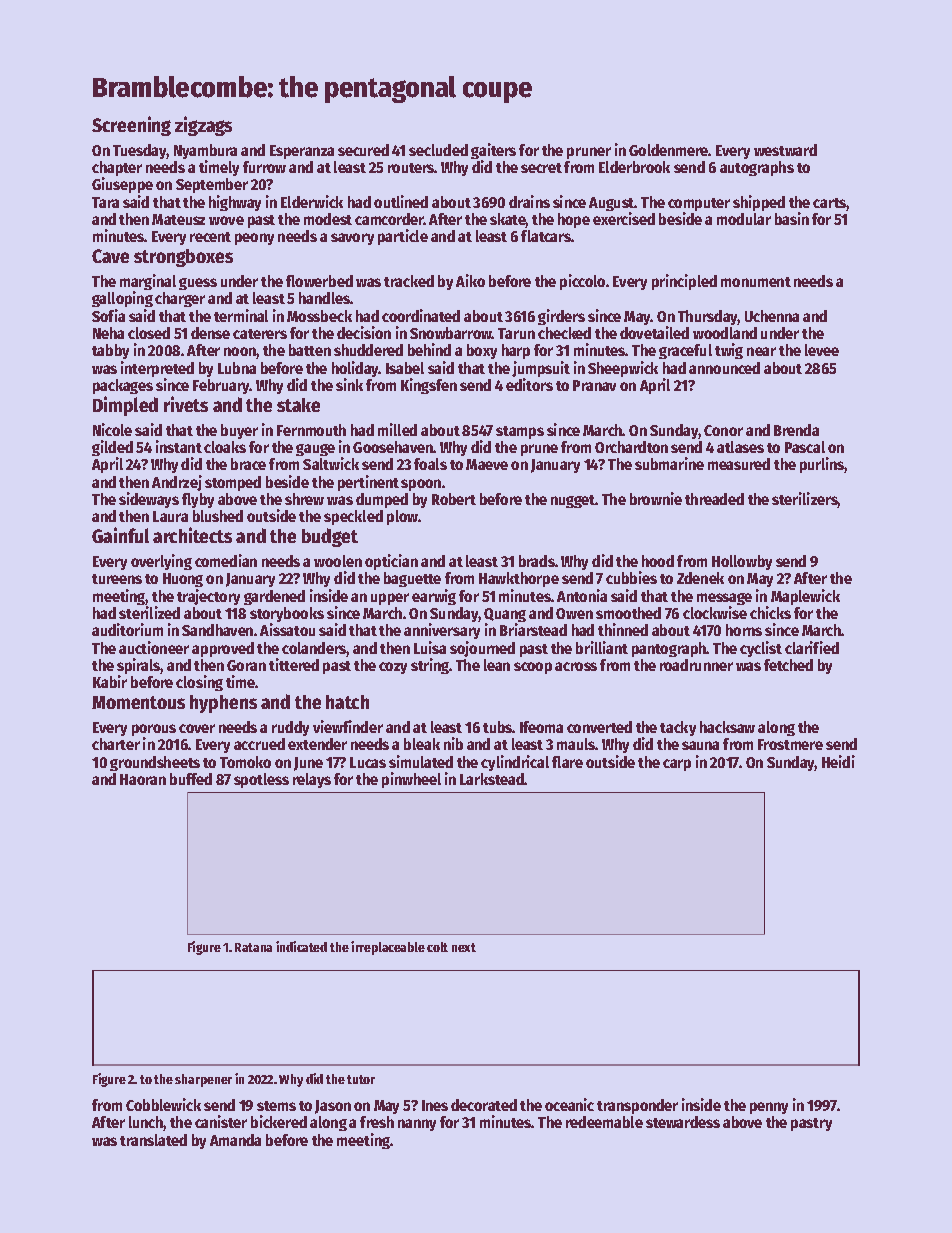  What do you see at coordinates (149, 612) in the screenshot?
I see `sterilized` at bounding box center [149, 612].
